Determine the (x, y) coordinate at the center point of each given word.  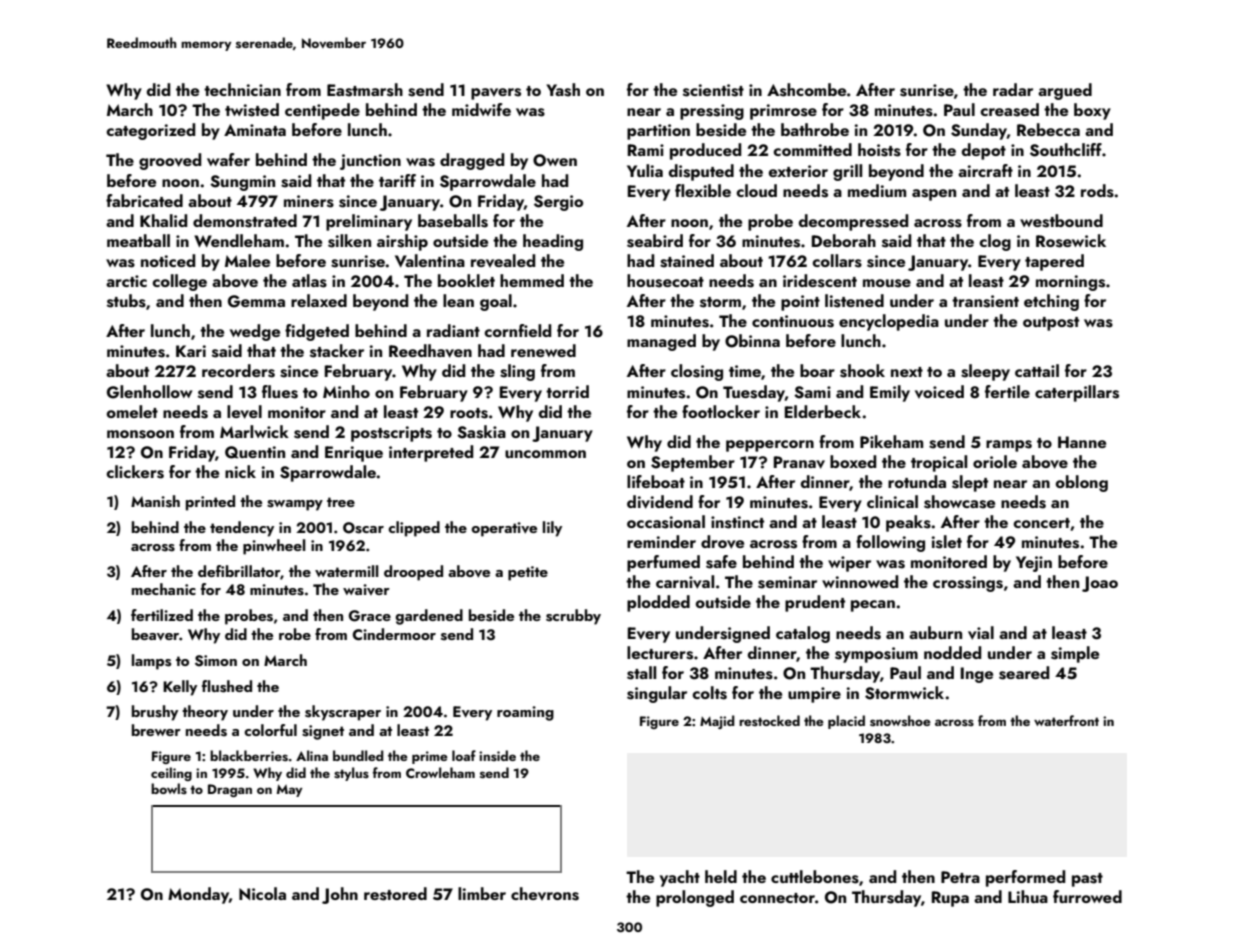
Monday (198, 895)
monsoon (140, 434)
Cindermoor (394, 634)
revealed (503, 260)
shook (862, 371)
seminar (787, 582)
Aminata (255, 130)
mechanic (164, 589)
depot (984, 151)
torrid (567, 391)
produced (705, 151)
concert (1041, 523)
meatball (138, 240)
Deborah (844, 240)
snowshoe (900, 720)
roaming (525, 713)
